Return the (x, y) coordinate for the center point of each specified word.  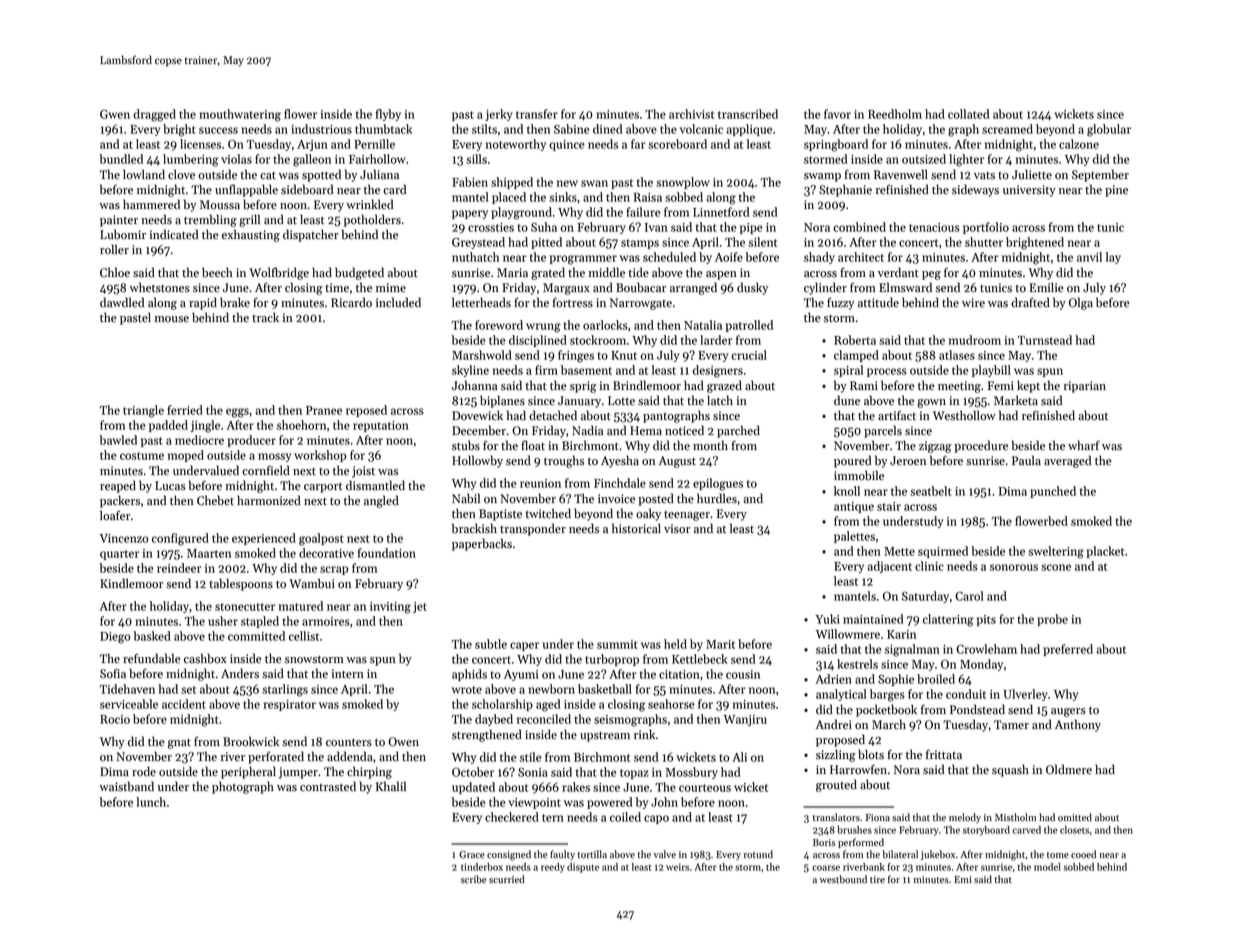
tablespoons (241, 584)
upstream (605, 737)
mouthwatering (240, 115)
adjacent (889, 567)
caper (524, 646)
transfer (537, 114)
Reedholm (895, 114)
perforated (276, 757)
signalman (912, 650)
